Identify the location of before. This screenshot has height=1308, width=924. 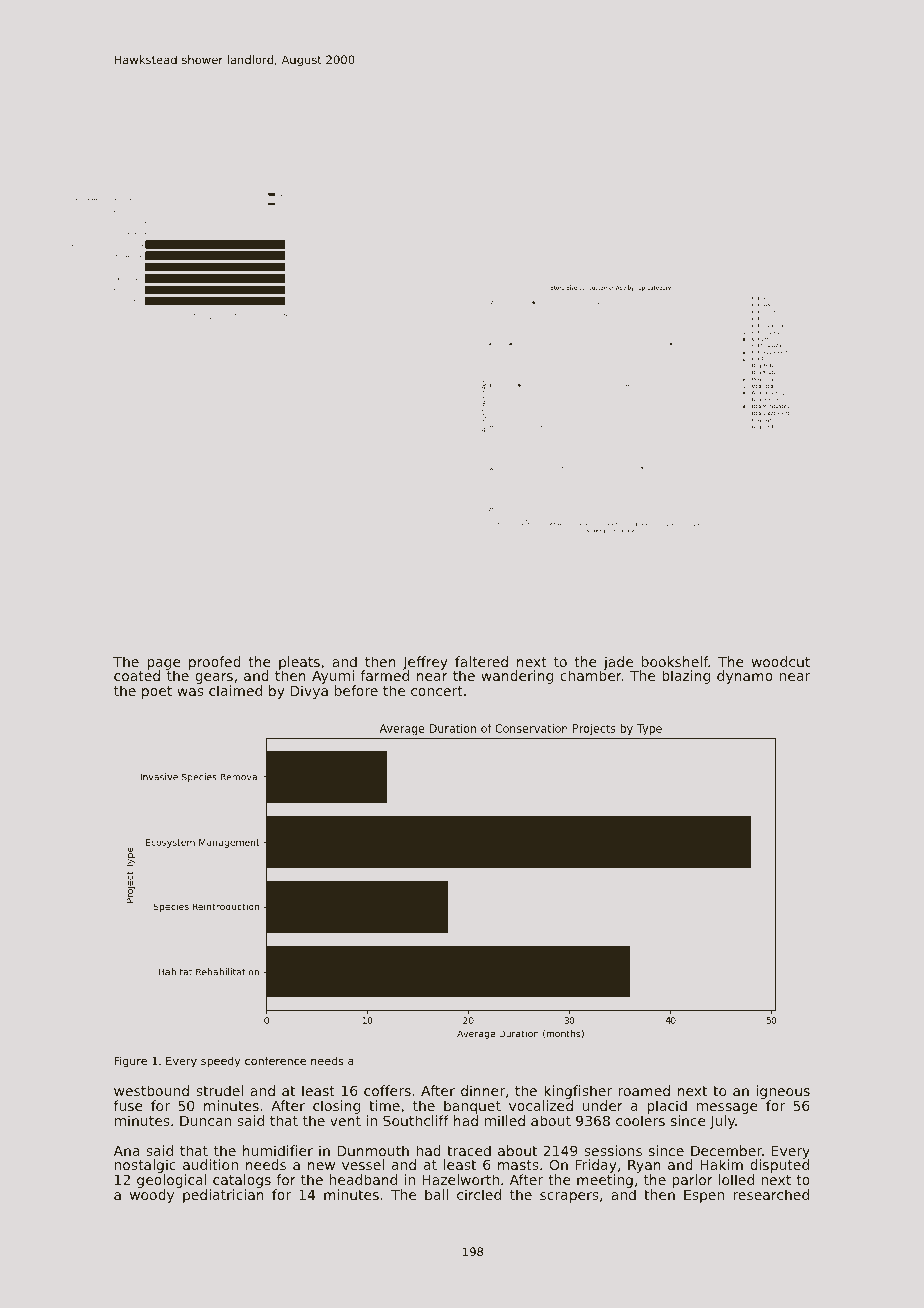
(356, 690).
